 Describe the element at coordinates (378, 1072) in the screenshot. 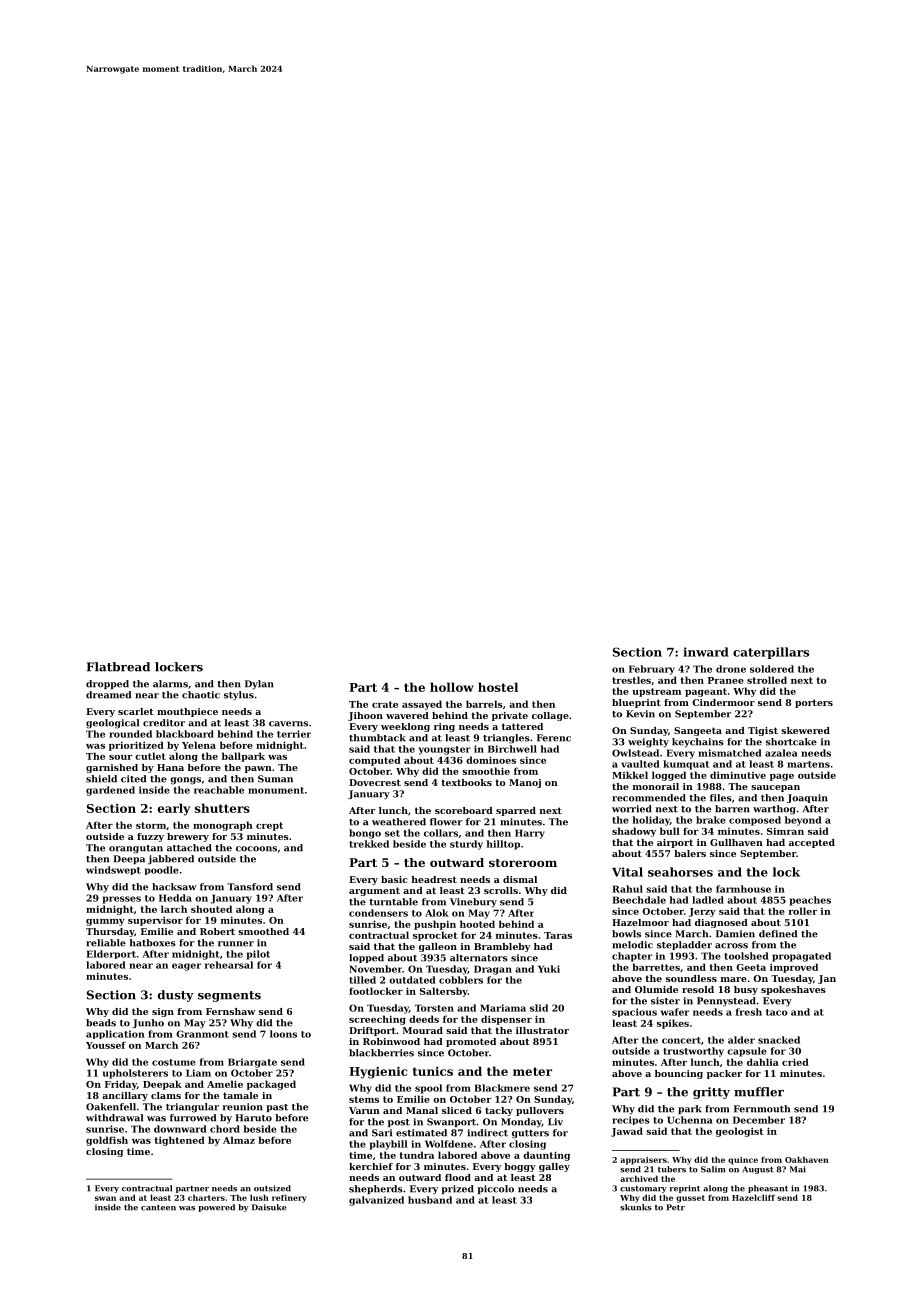

I see `Hygienic` at that location.
